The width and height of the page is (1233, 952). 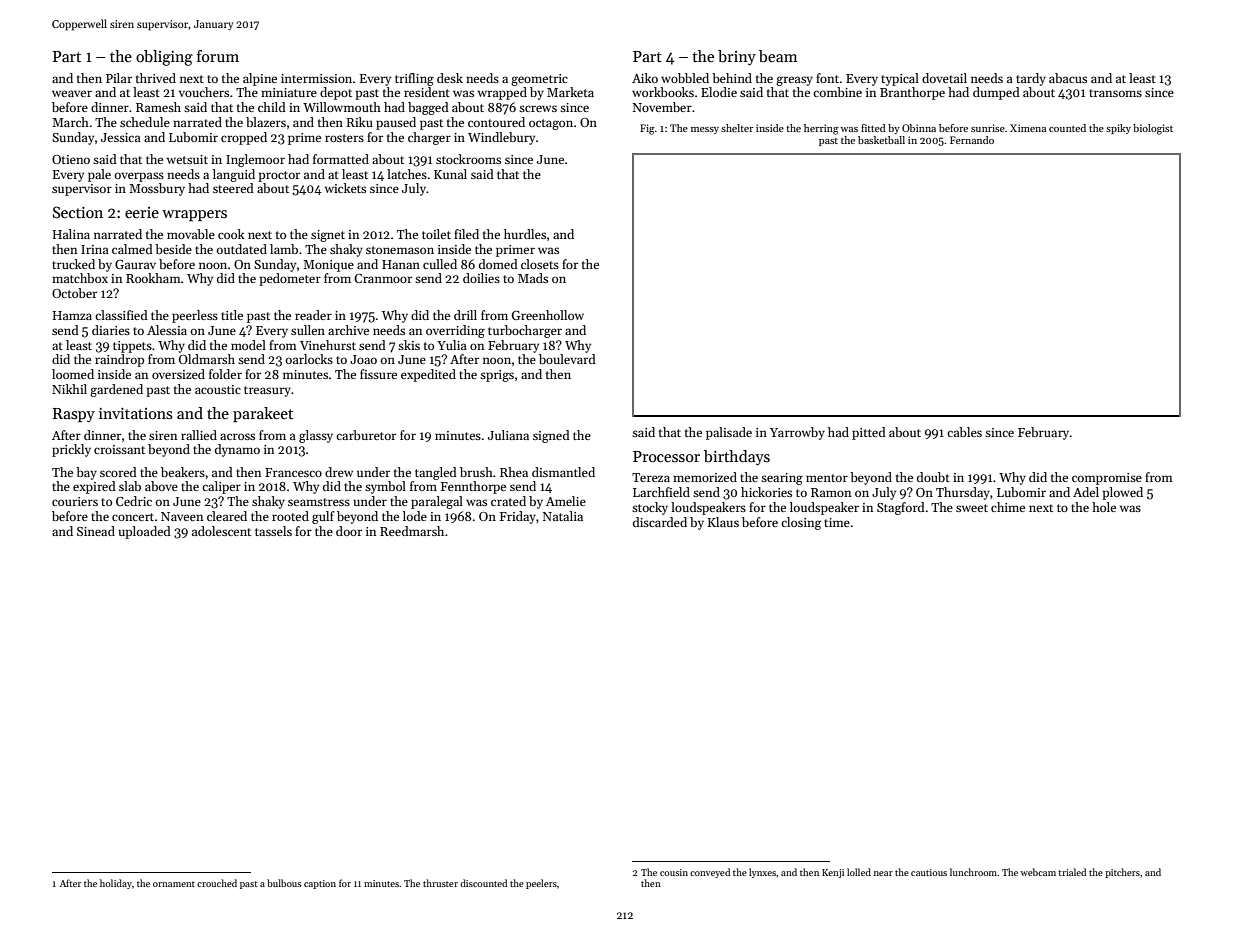 What do you see at coordinates (328, 236) in the page?
I see `signet` at bounding box center [328, 236].
